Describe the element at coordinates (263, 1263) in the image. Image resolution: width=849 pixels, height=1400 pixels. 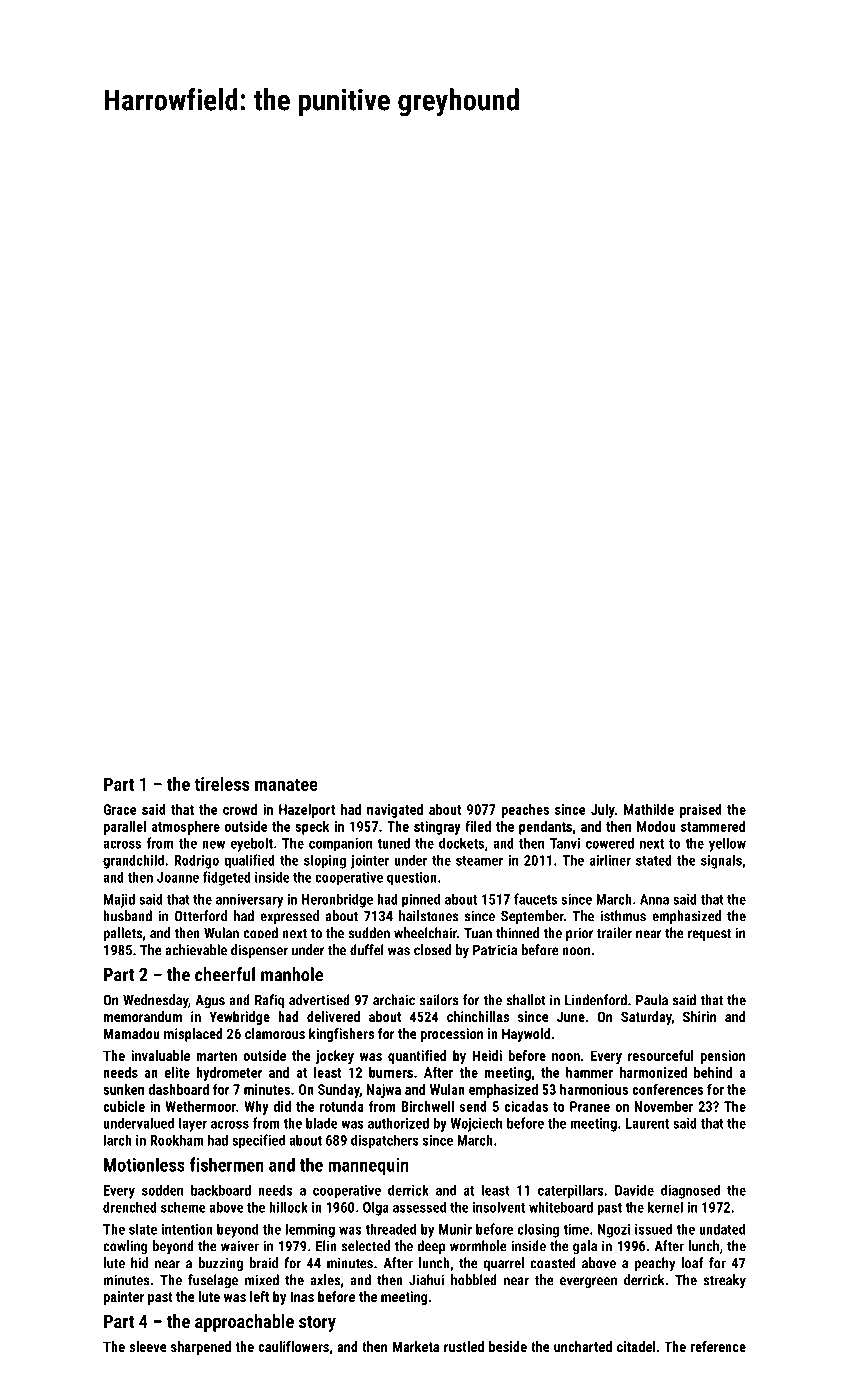
I see `braid` at that location.
